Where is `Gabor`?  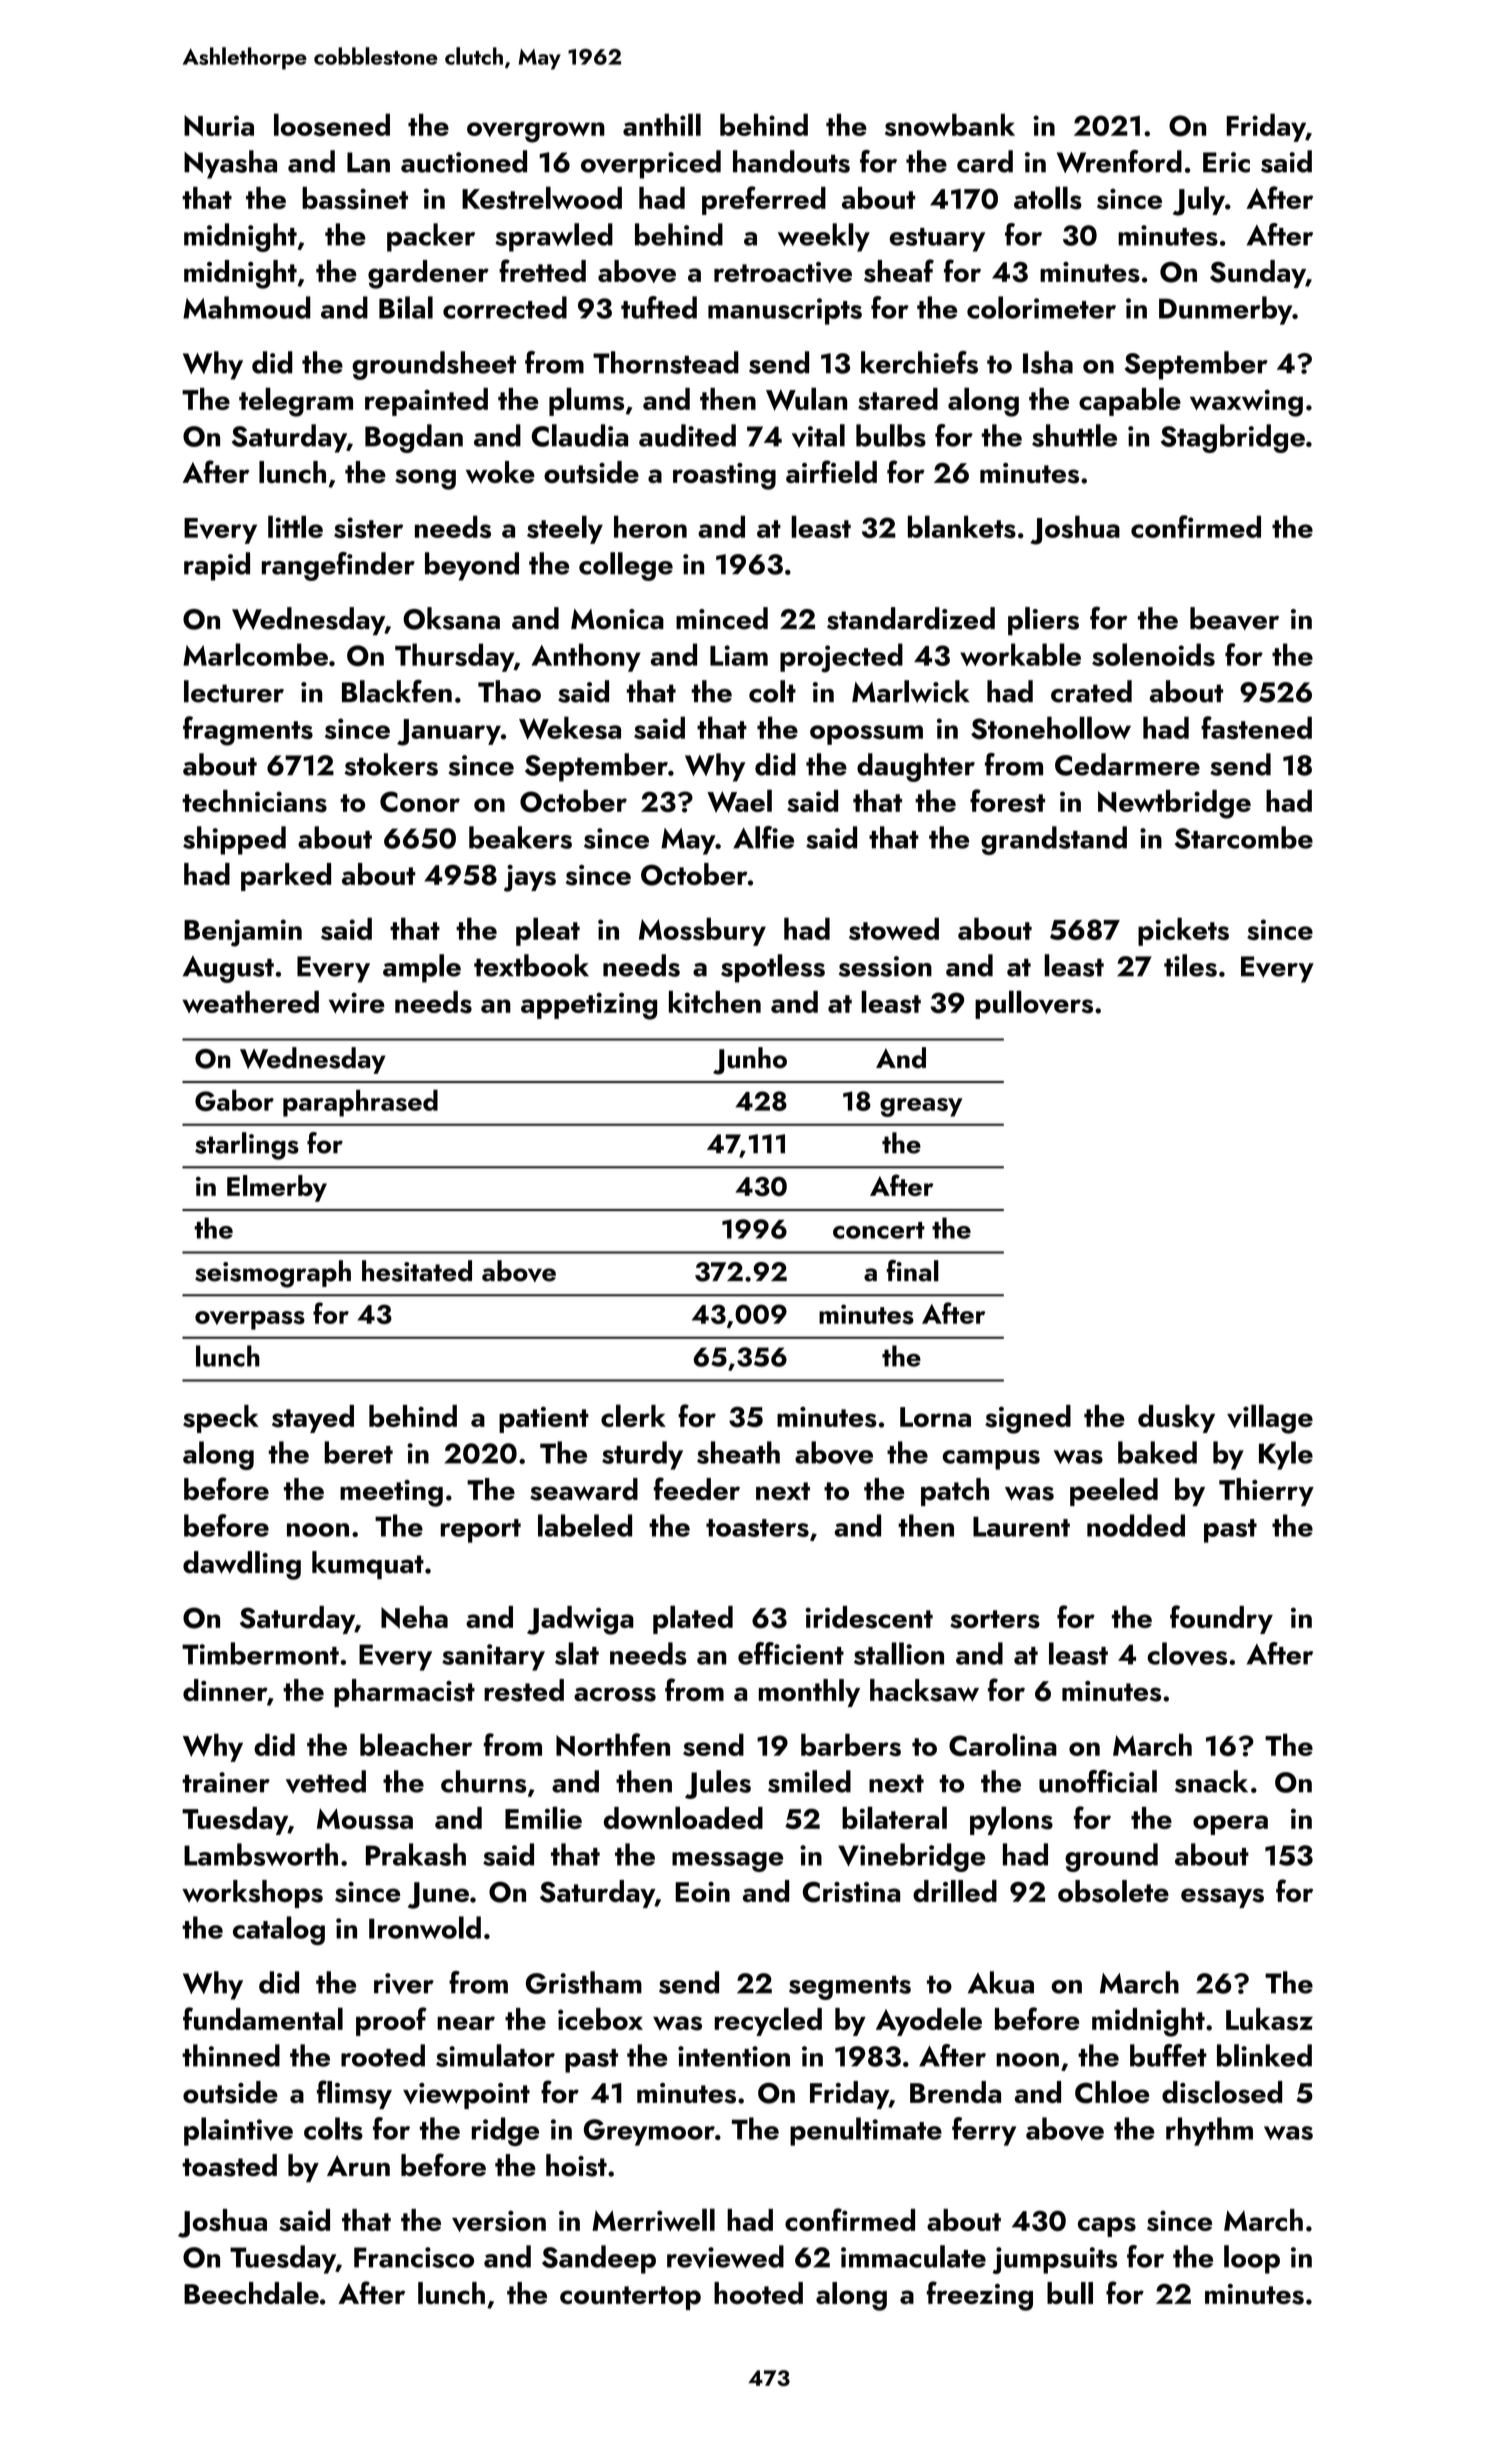
Gabor is located at coordinates (234, 1100).
